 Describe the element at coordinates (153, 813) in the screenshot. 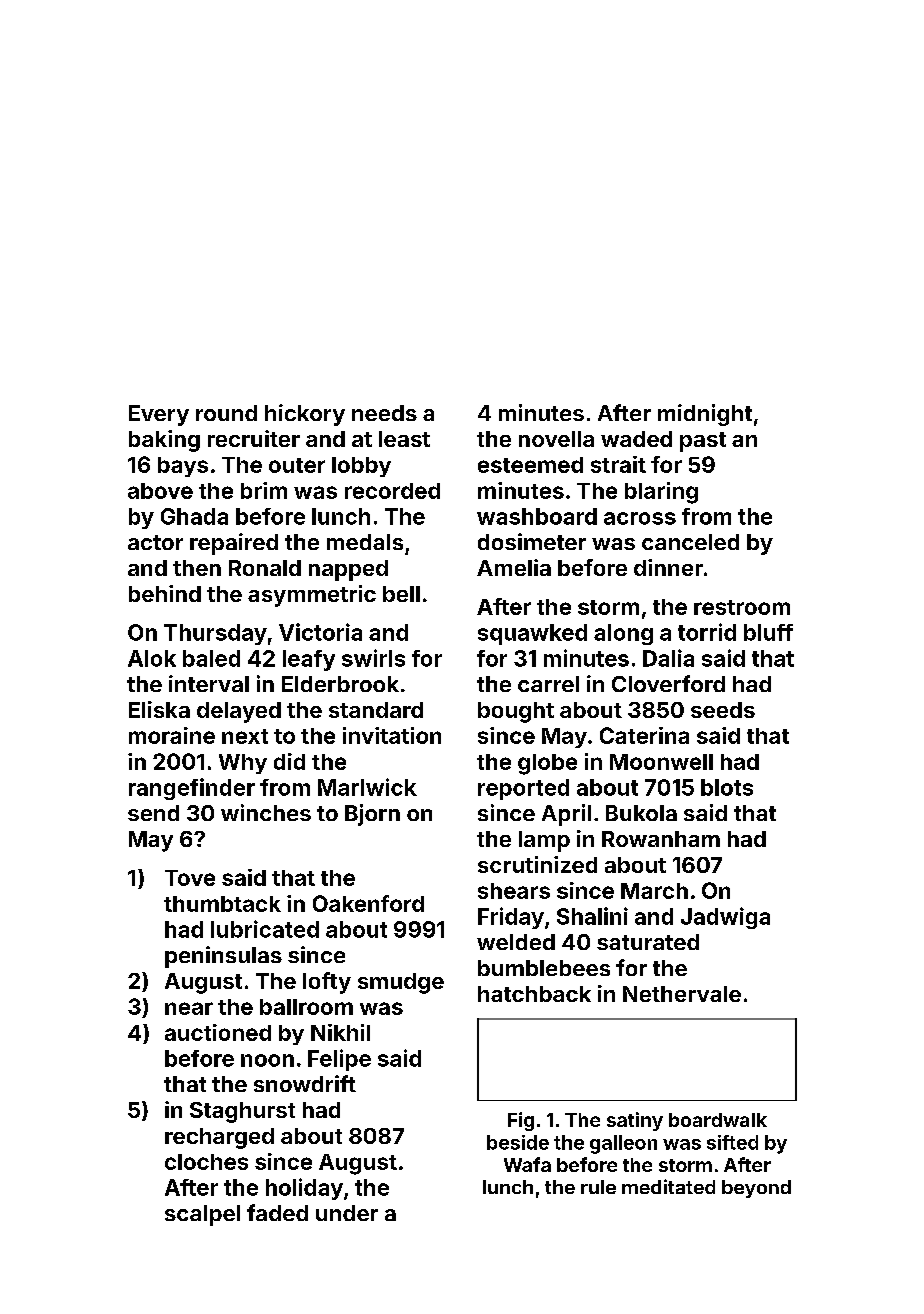

I see `send` at that location.
